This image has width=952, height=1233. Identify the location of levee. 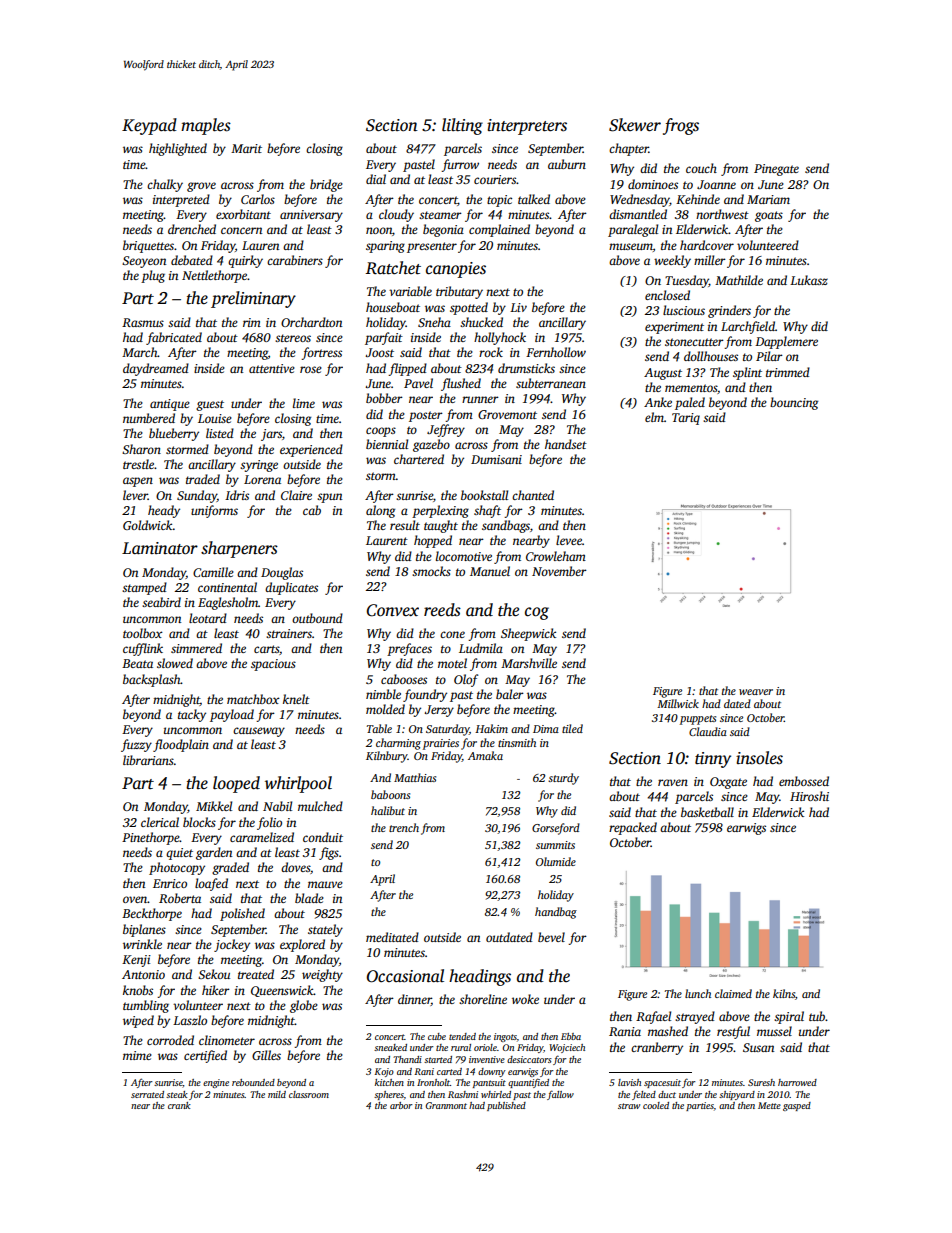
(569, 540).
